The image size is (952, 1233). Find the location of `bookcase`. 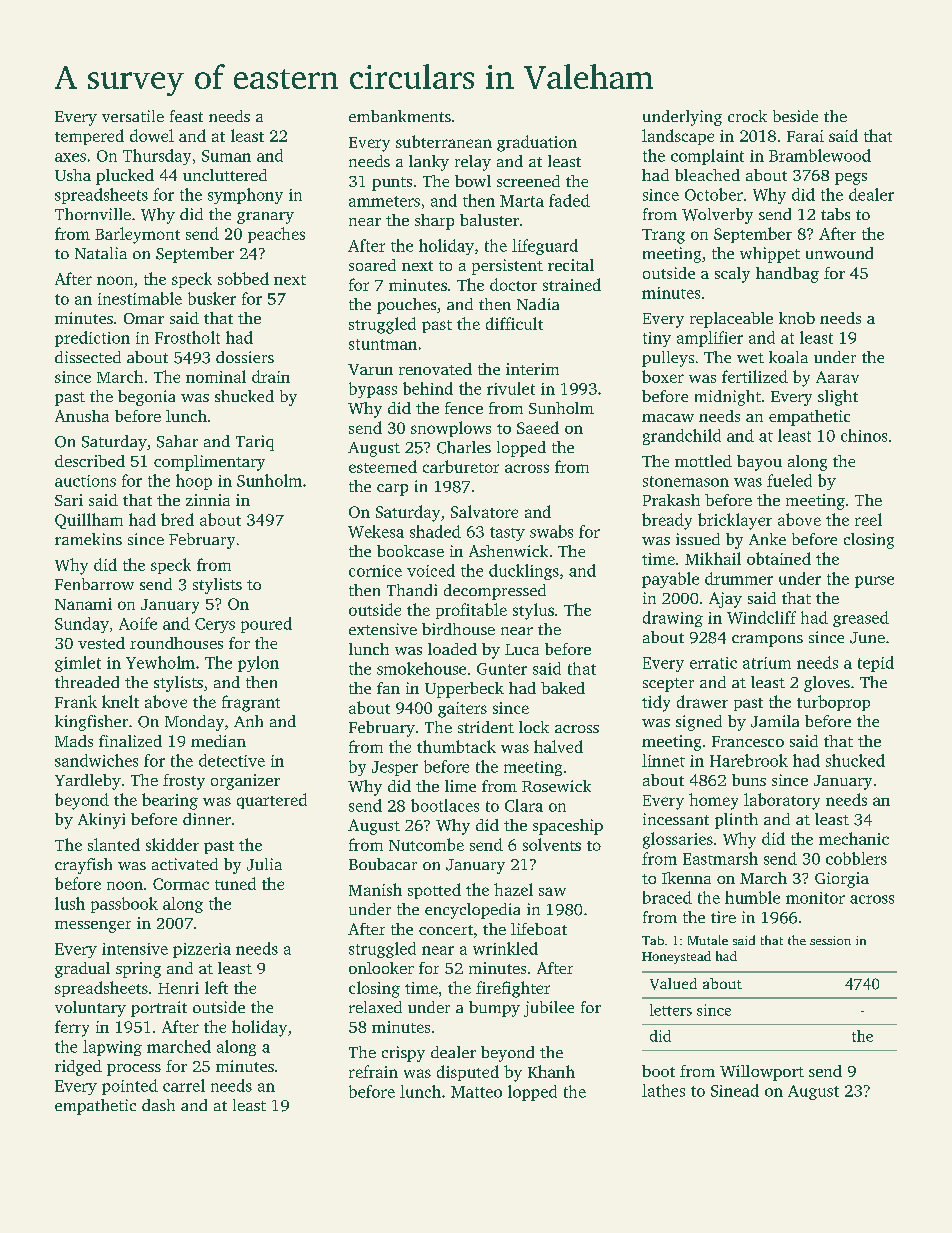

bookcase is located at coordinates (410, 551).
